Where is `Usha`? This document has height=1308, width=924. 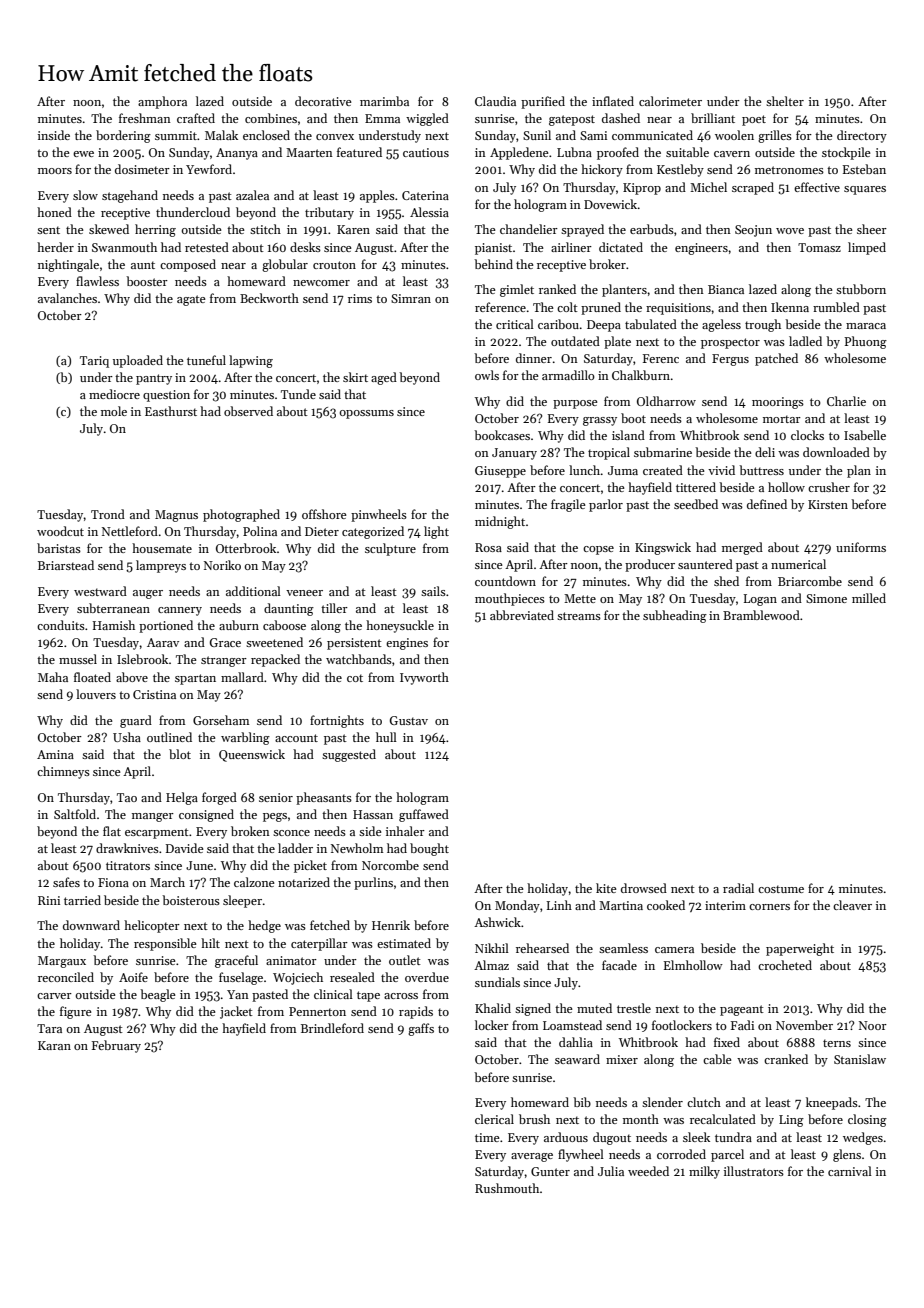 Usha is located at coordinates (127, 737).
